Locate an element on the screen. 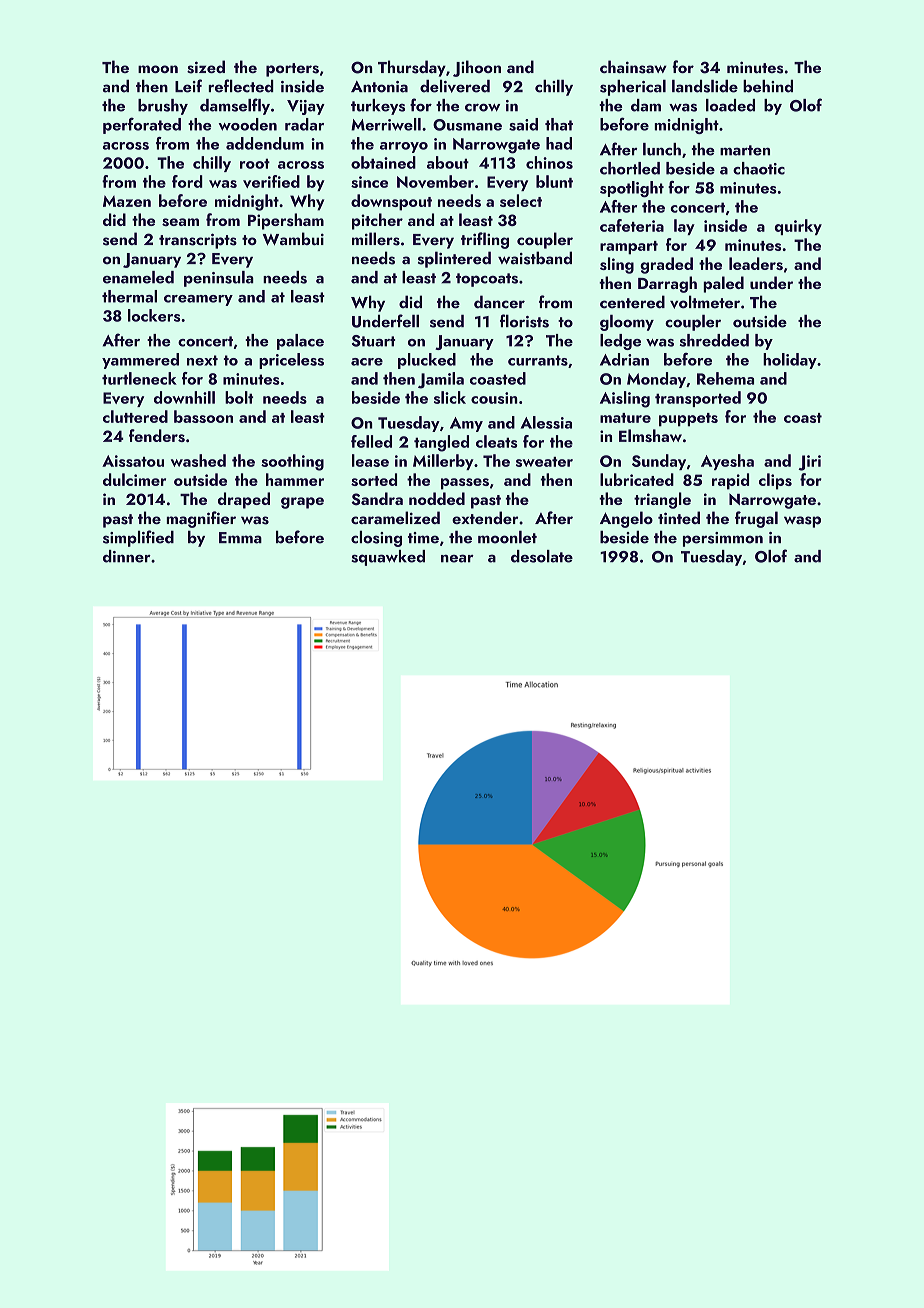  thermal is located at coordinates (129, 296).
